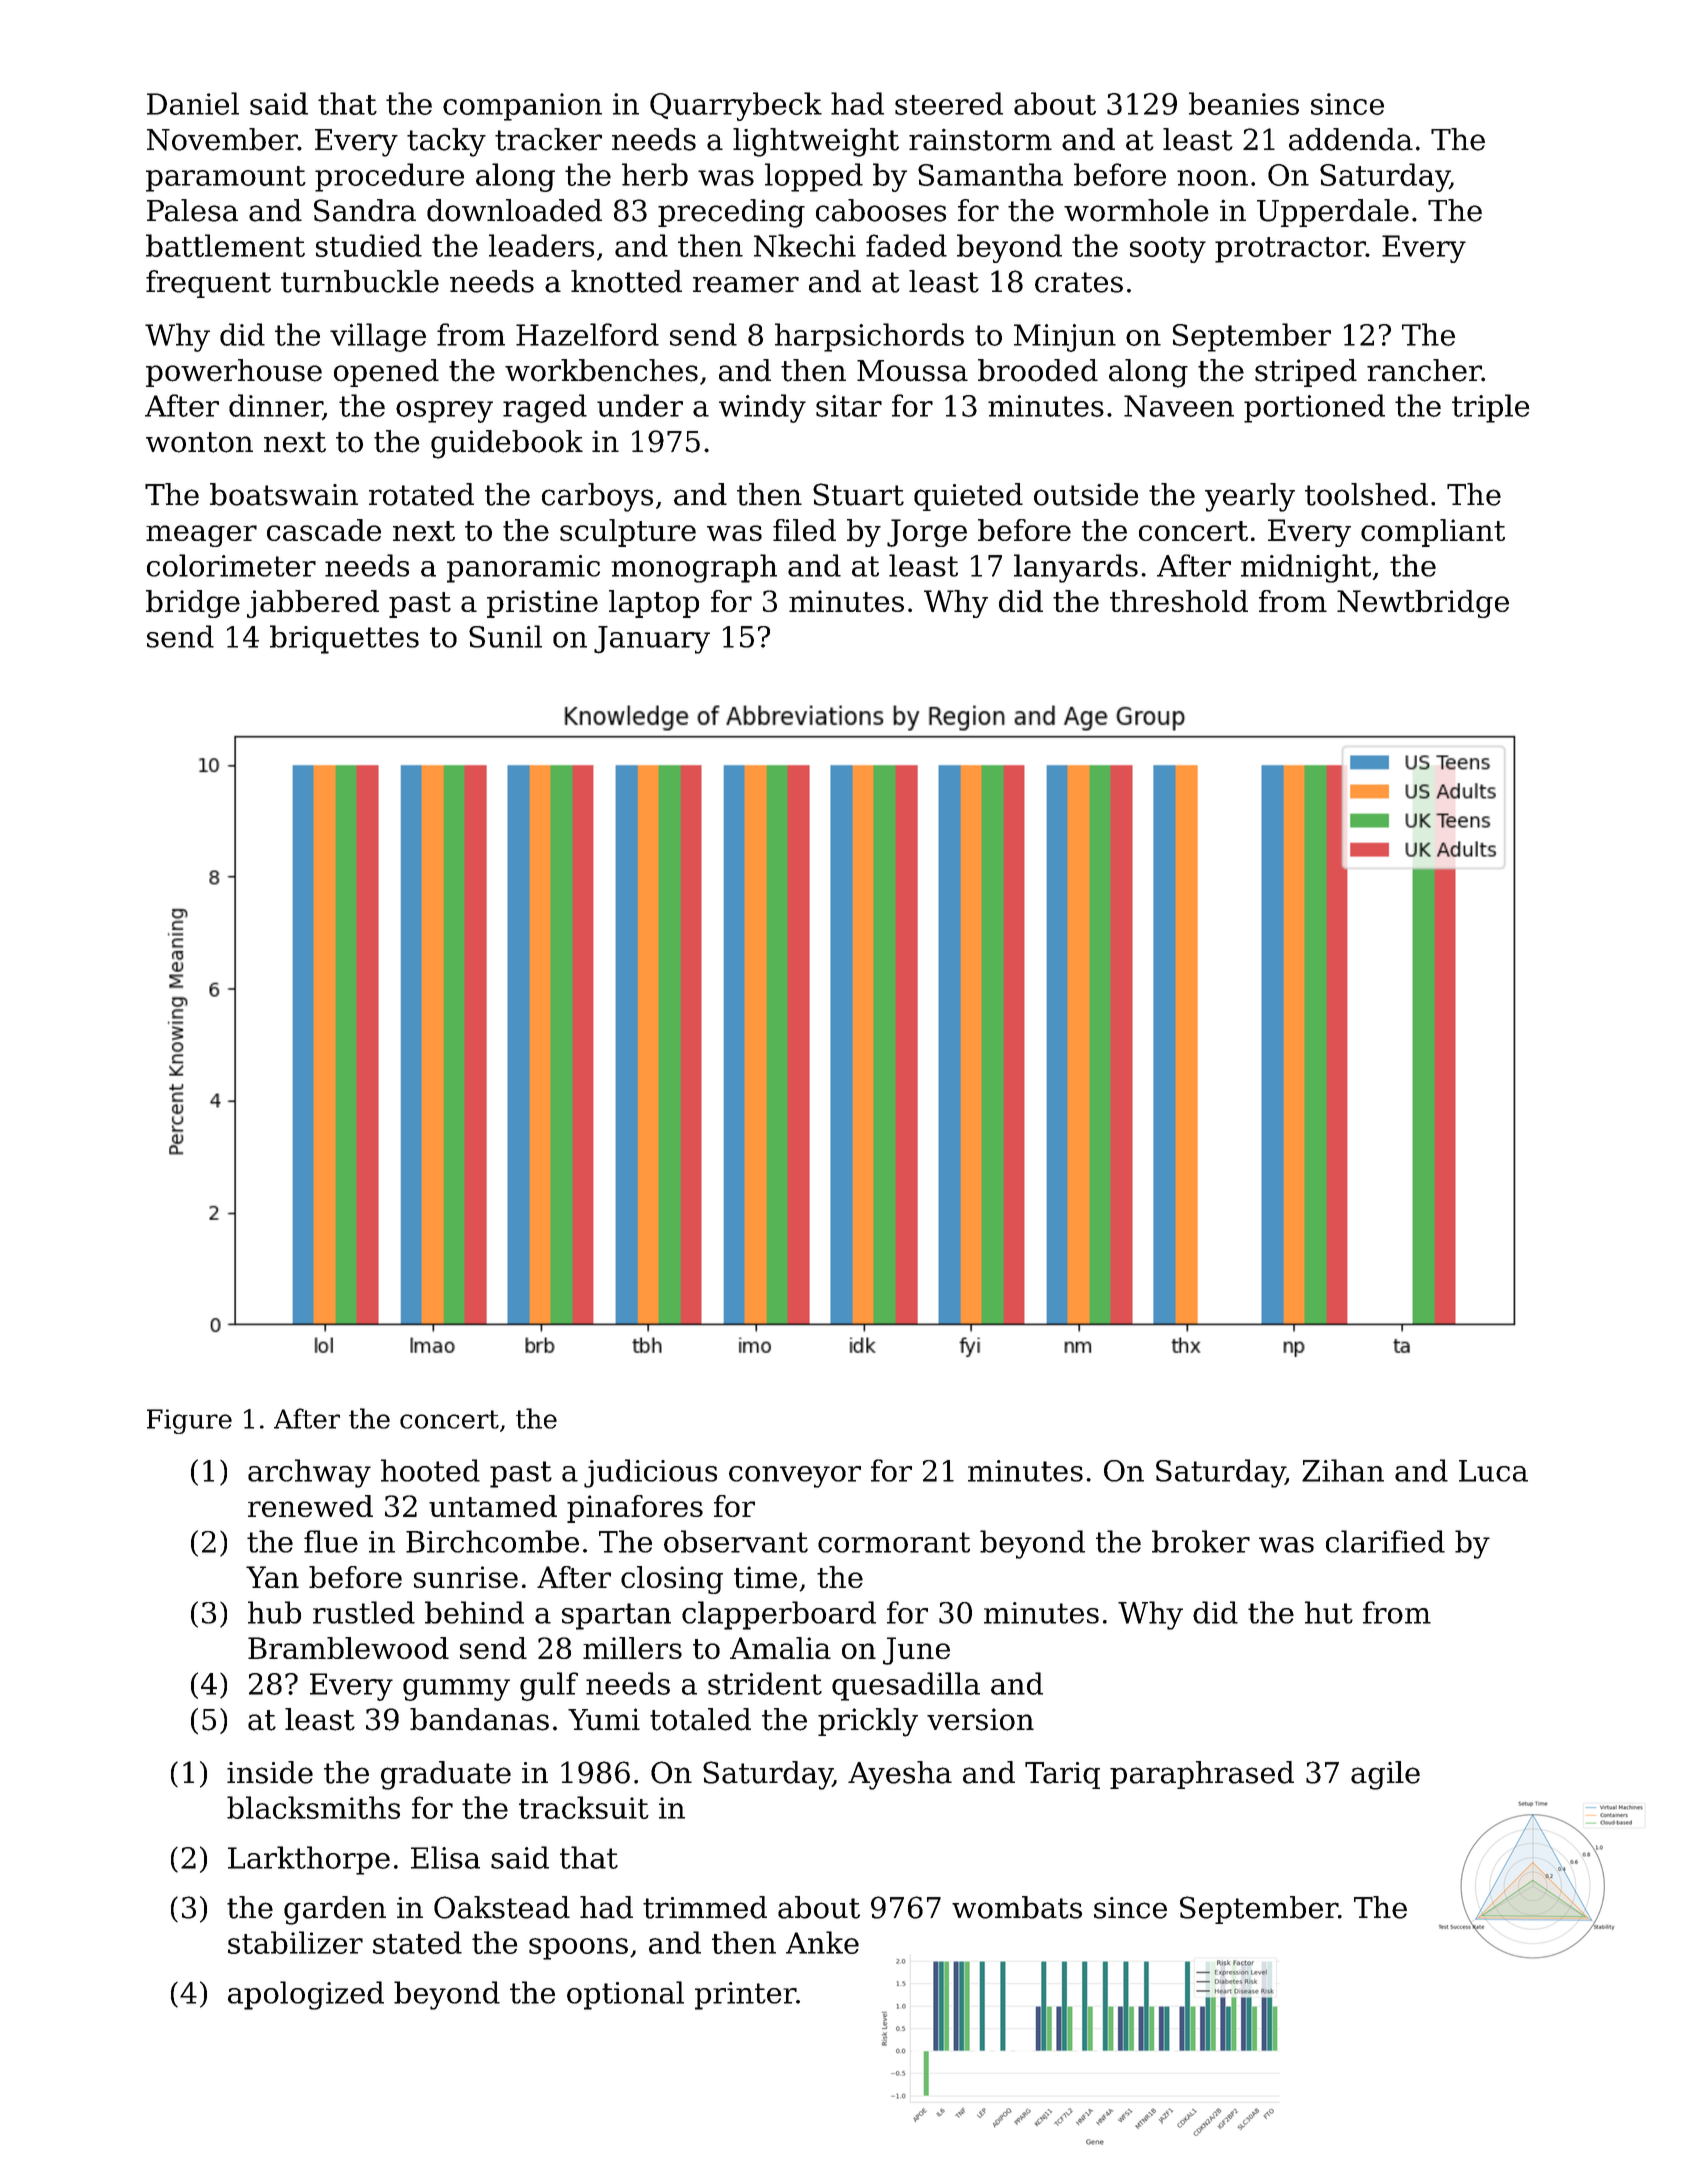 Image resolution: width=1683 pixels, height=2178 pixels. What do you see at coordinates (745, 1996) in the document?
I see `printer` at bounding box center [745, 1996].
